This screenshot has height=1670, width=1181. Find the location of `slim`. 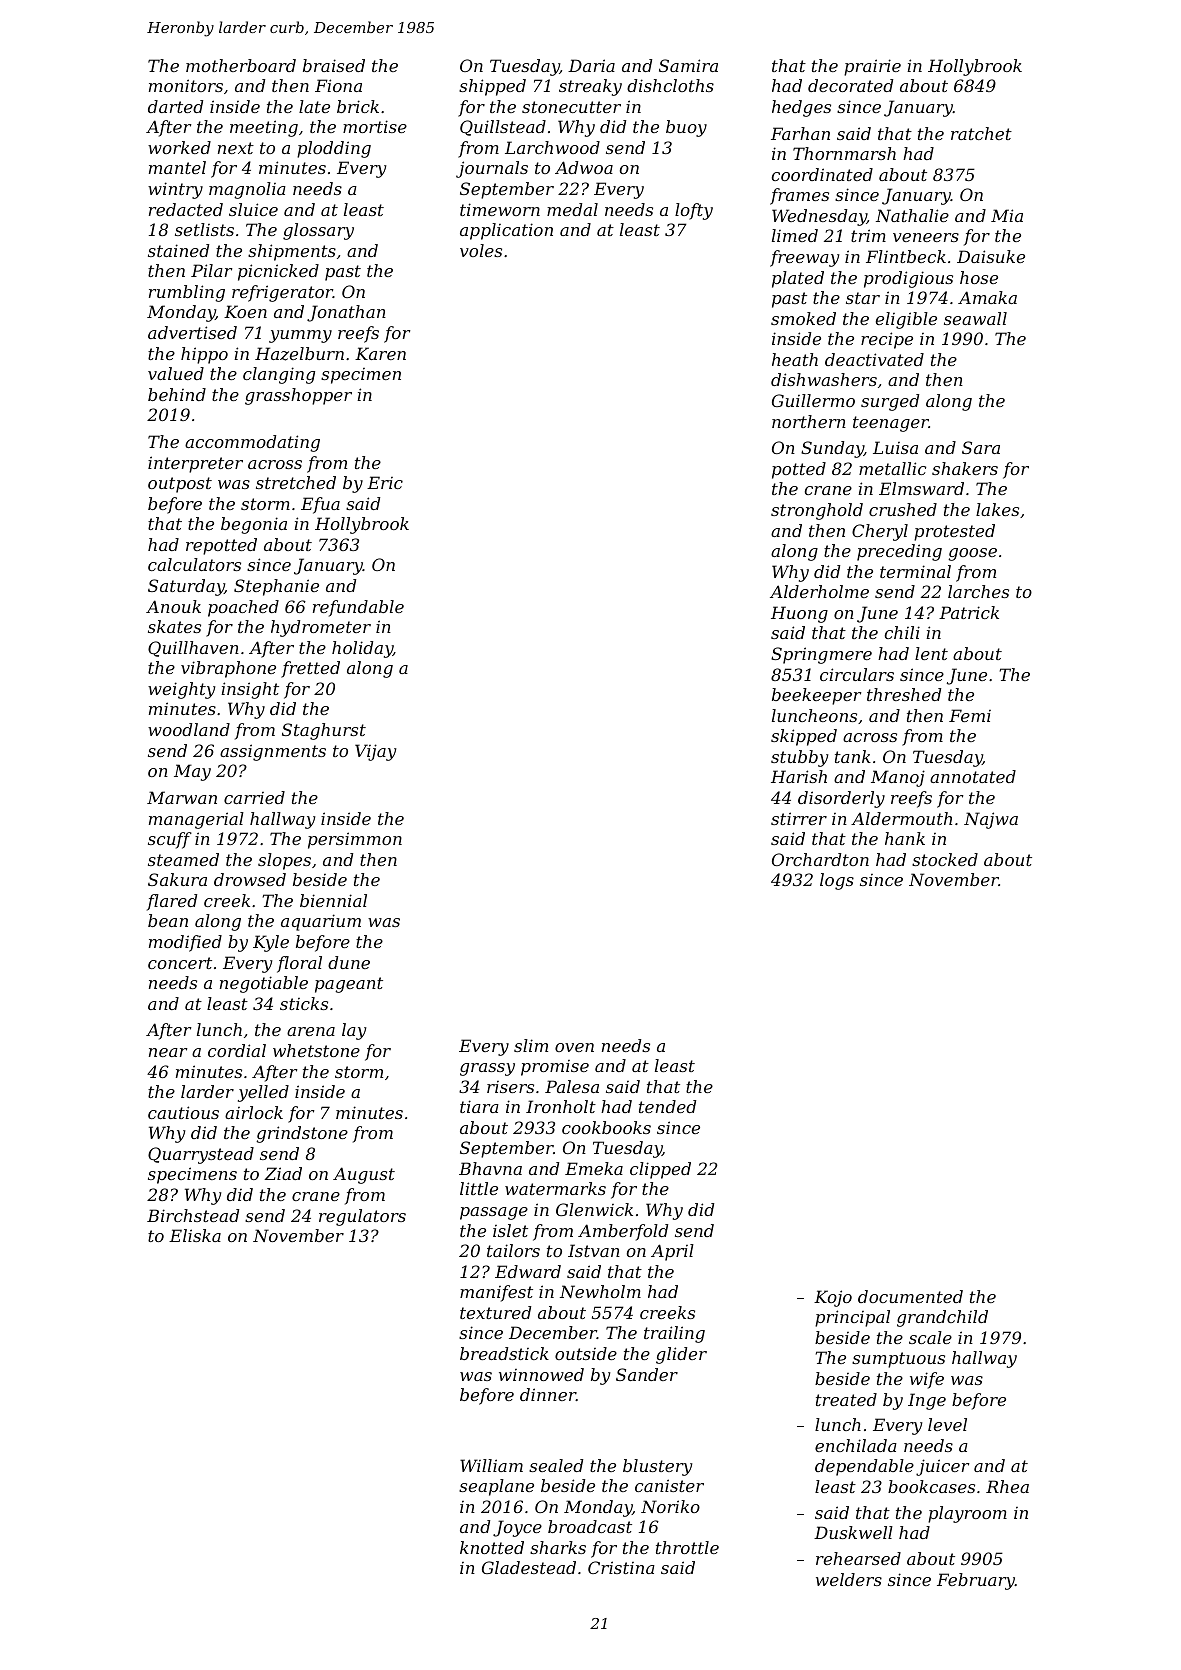

slim is located at coordinates (531, 1045).
